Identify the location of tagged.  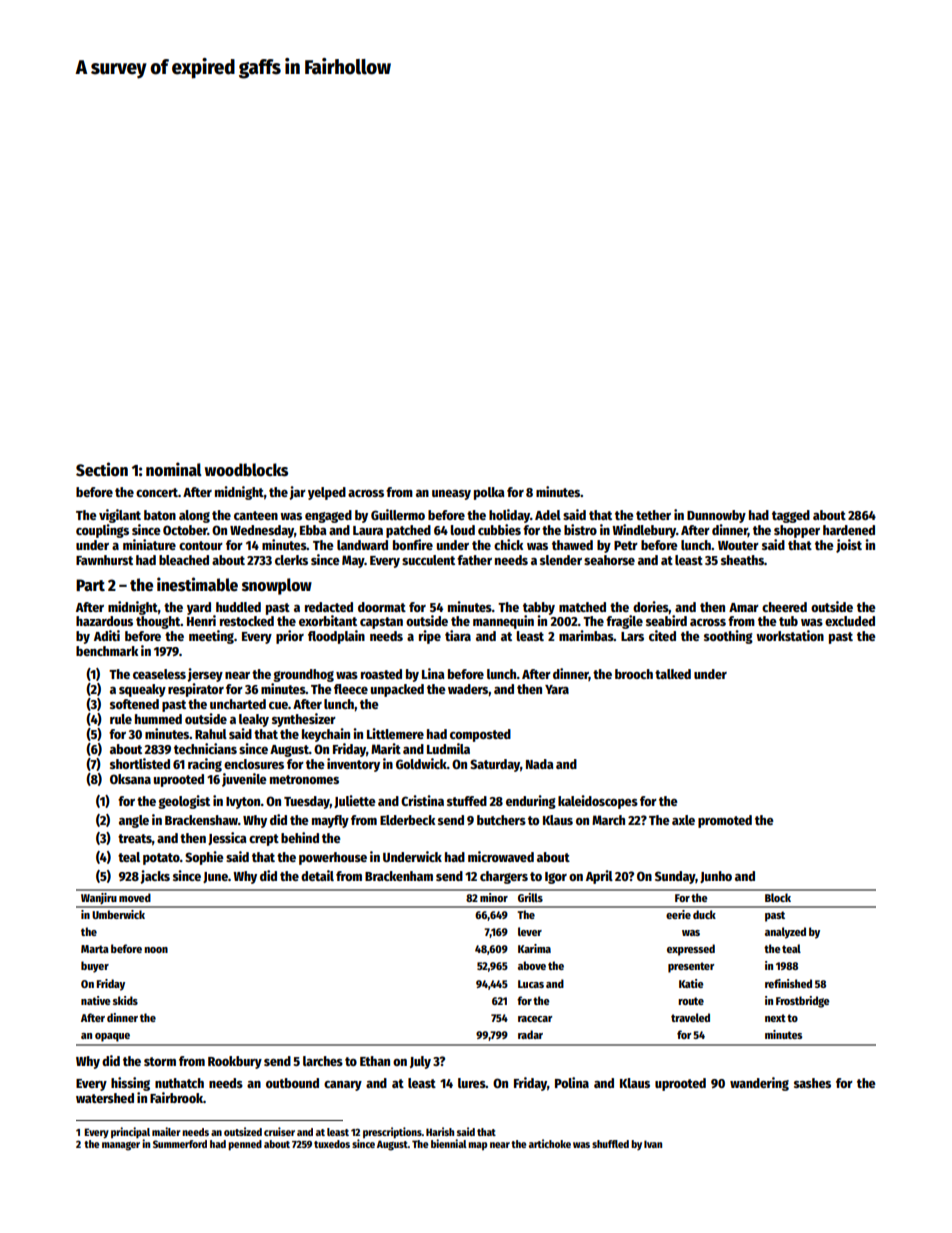
(791, 516).
